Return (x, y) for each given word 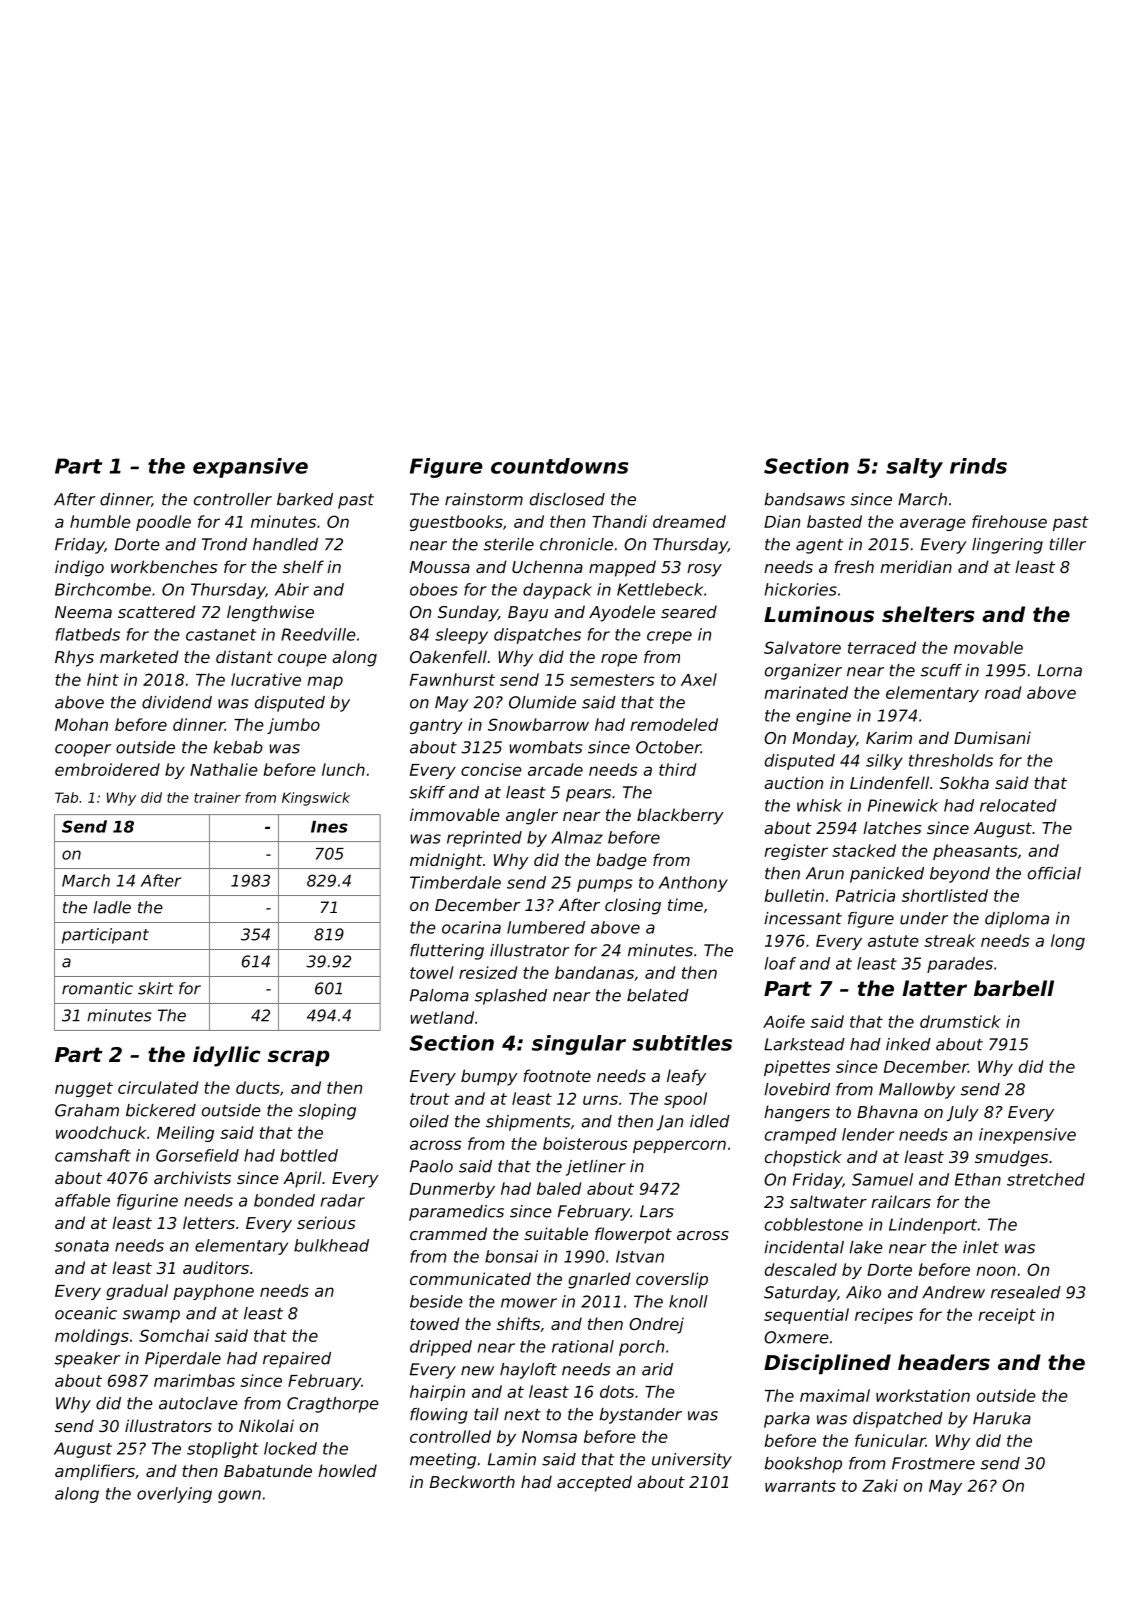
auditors (216, 1267)
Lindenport (933, 1226)
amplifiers (95, 1472)
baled (559, 1188)
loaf (780, 963)
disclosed (567, 499)
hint (103, 679)
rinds (978, 466)
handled (285, 544)
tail (486, 1414)
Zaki (880, 1485)
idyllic (226, 1056)
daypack (557, 591)
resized (488, 972)
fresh (854, 566)
